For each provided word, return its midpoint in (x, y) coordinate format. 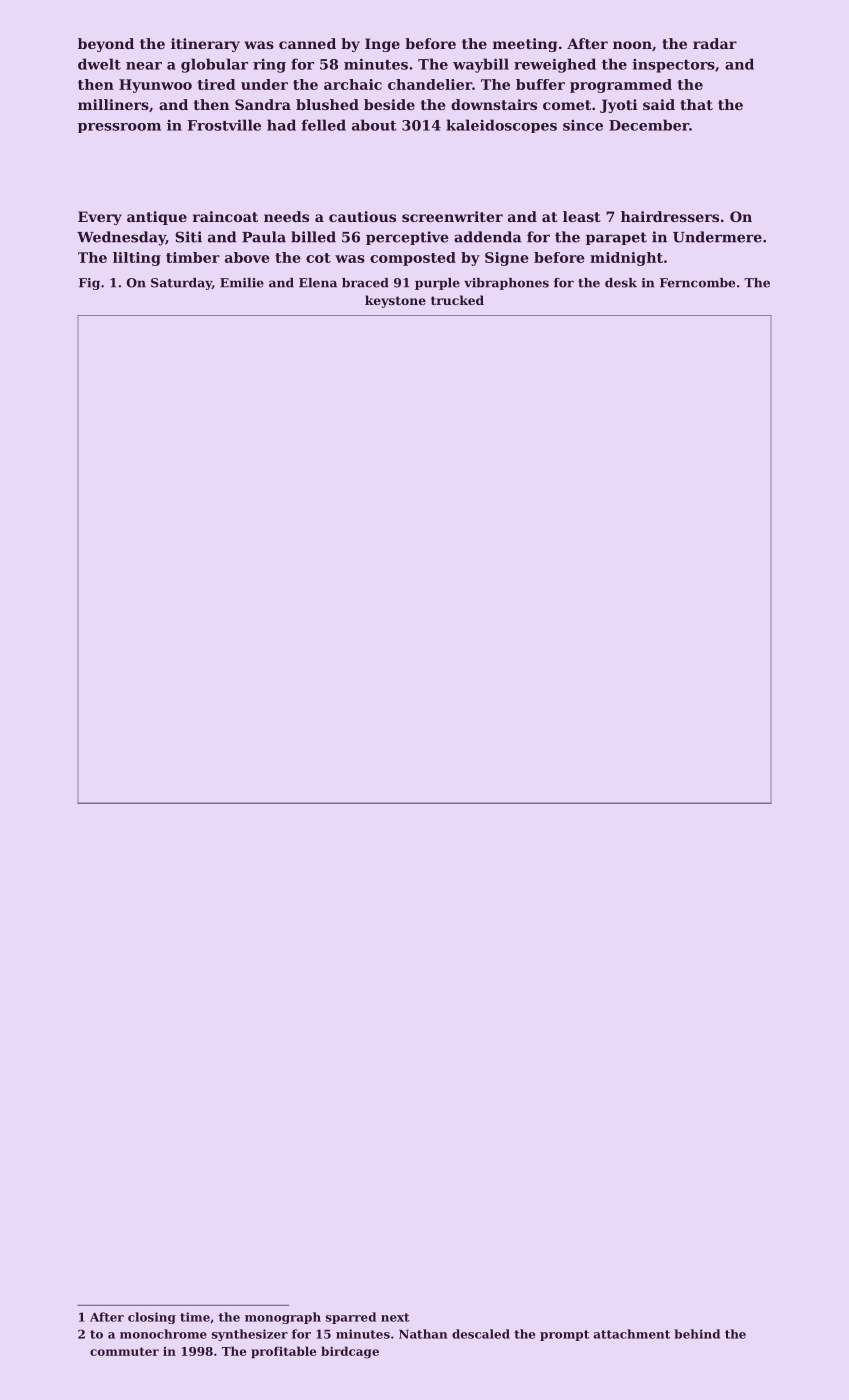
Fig (89, 284)
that (696, 104)
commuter (124, 1351)
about (374, 125)
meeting (525, 45)
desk (621, 283)
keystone (395, 301)
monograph (283, 1318)
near (144, 66)
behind (697, 1334)
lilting (137, 259)
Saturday (181, 284)
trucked (457, 300)
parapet (616, 238)
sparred (351, 1318)
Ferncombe (697, 283)
